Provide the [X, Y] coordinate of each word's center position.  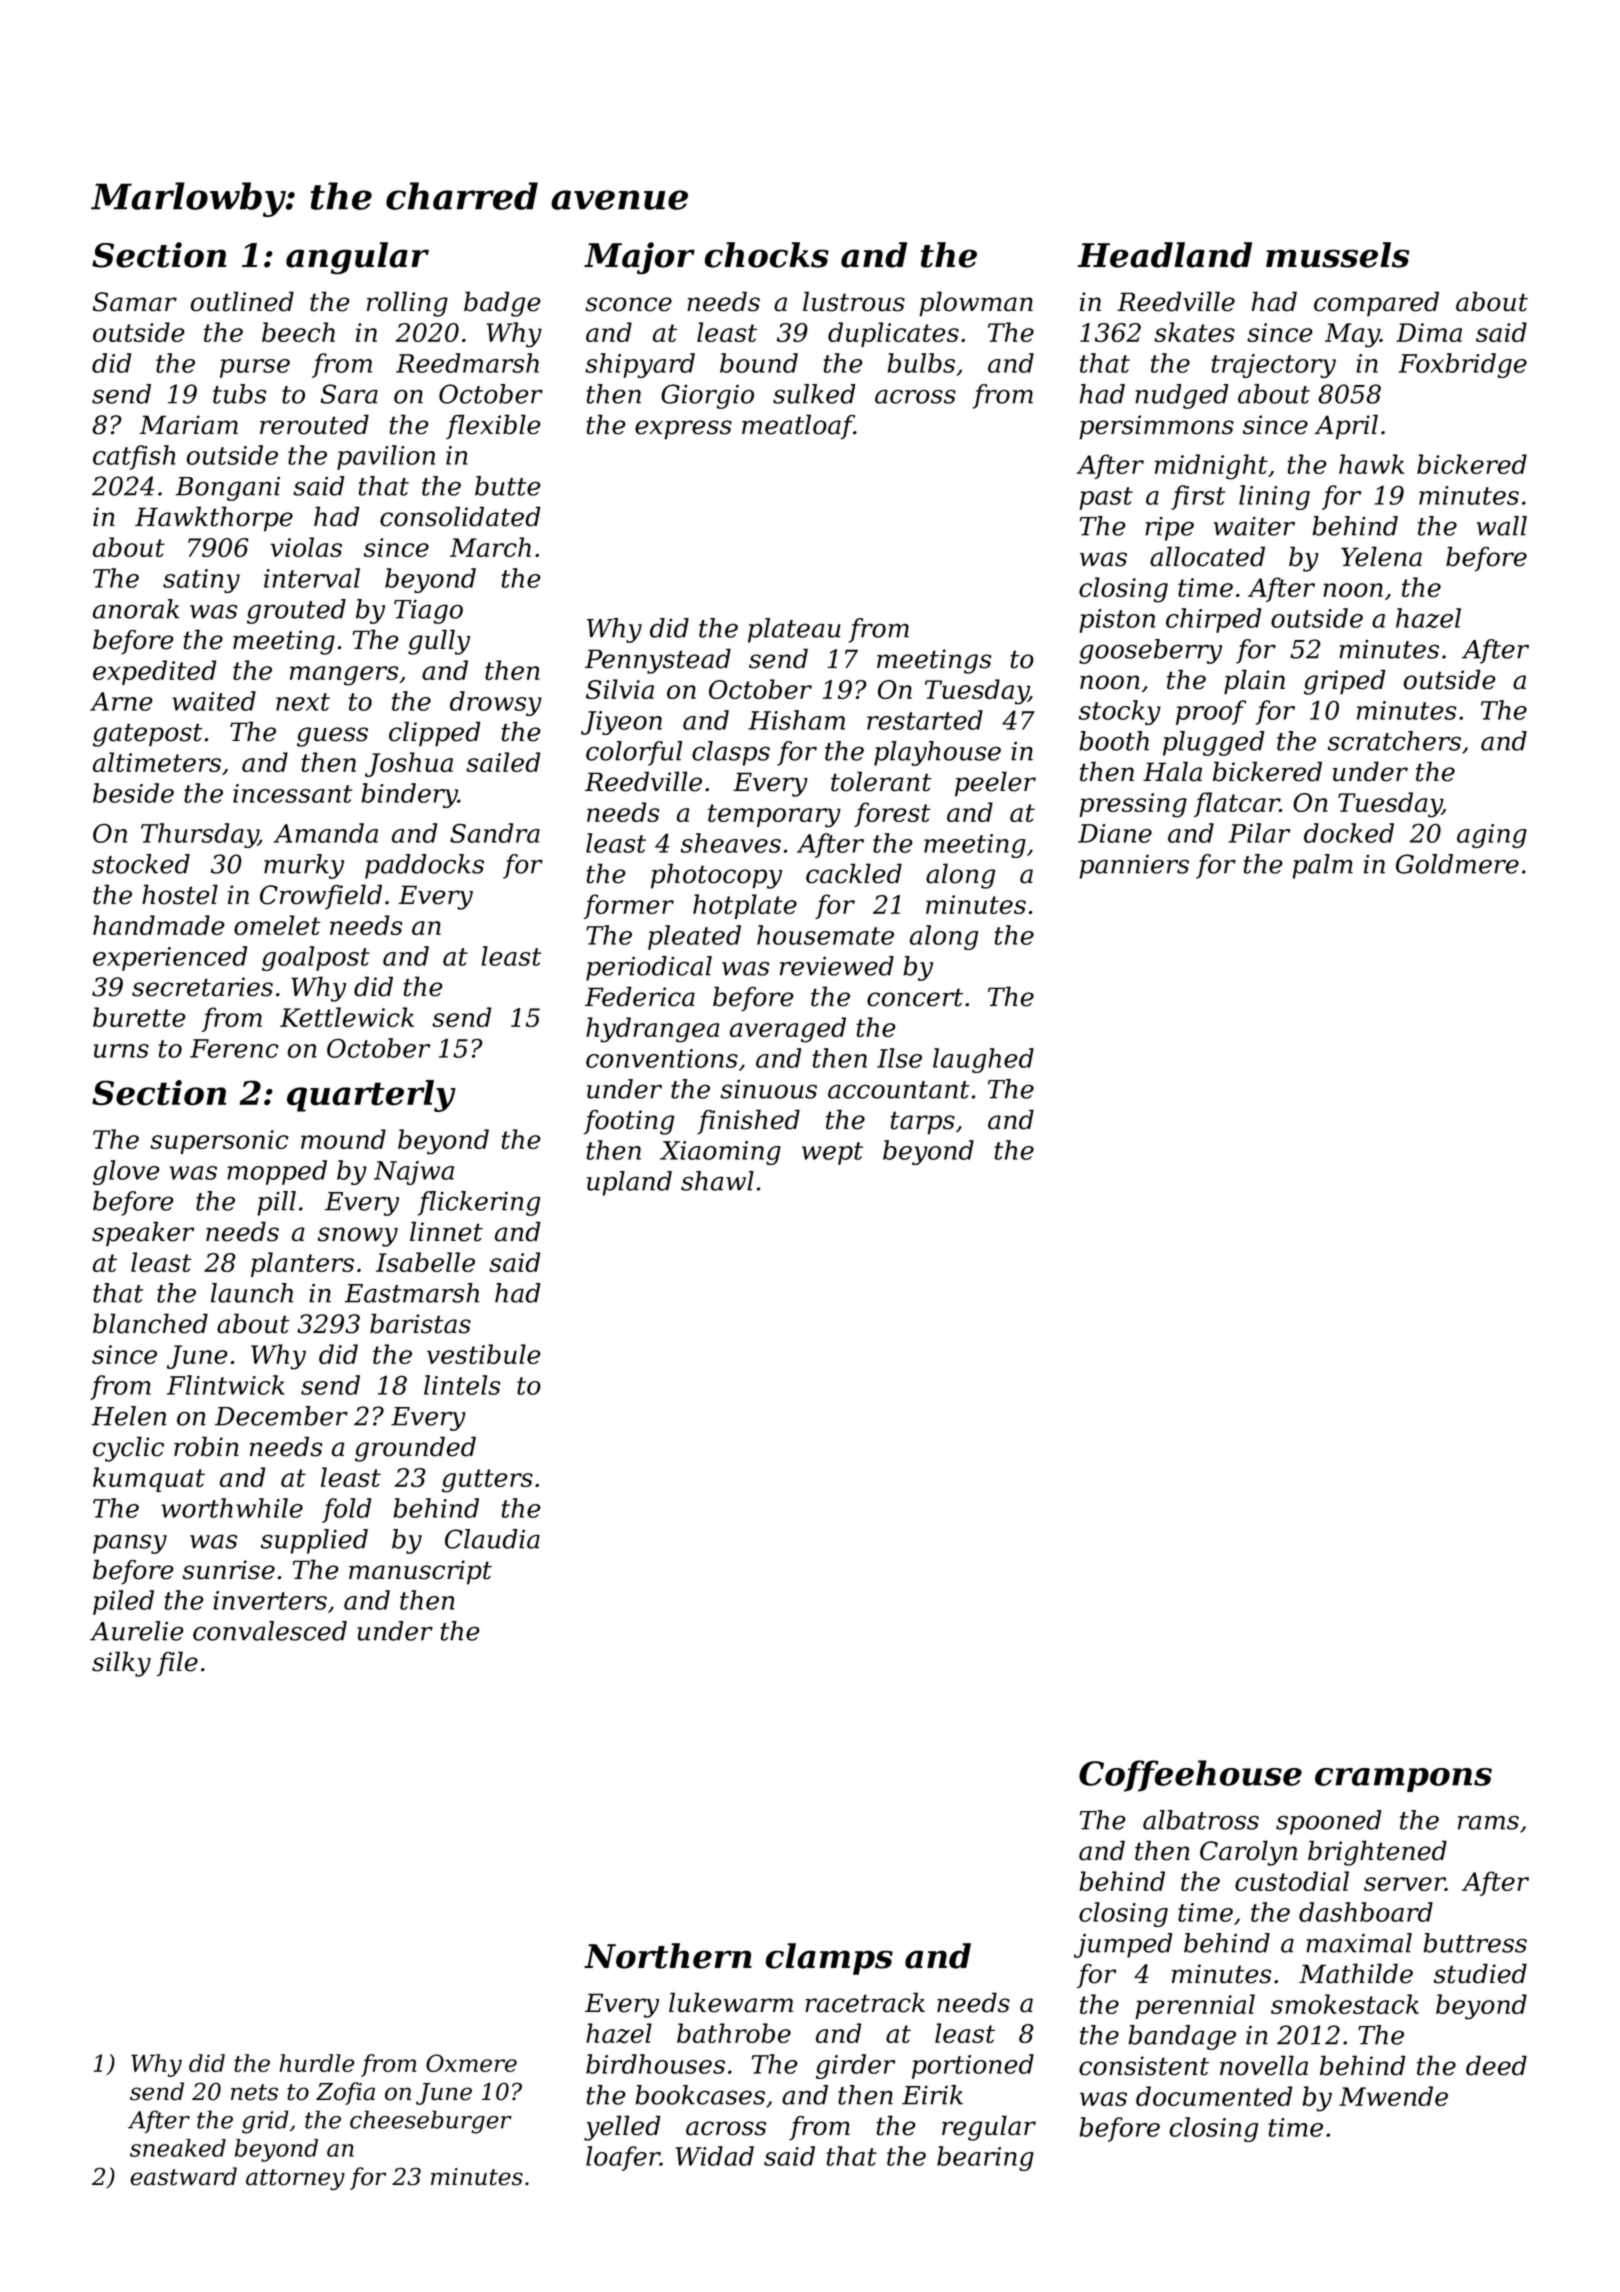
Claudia [492, 1539]
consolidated [460, 516]
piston [1117, 621]
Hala [1172, 771]
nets [254, 2092]
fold [346, 1510]
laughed [983, 1060]
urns [121, 1051]
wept [832, 1153]
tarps [922, 1123]
